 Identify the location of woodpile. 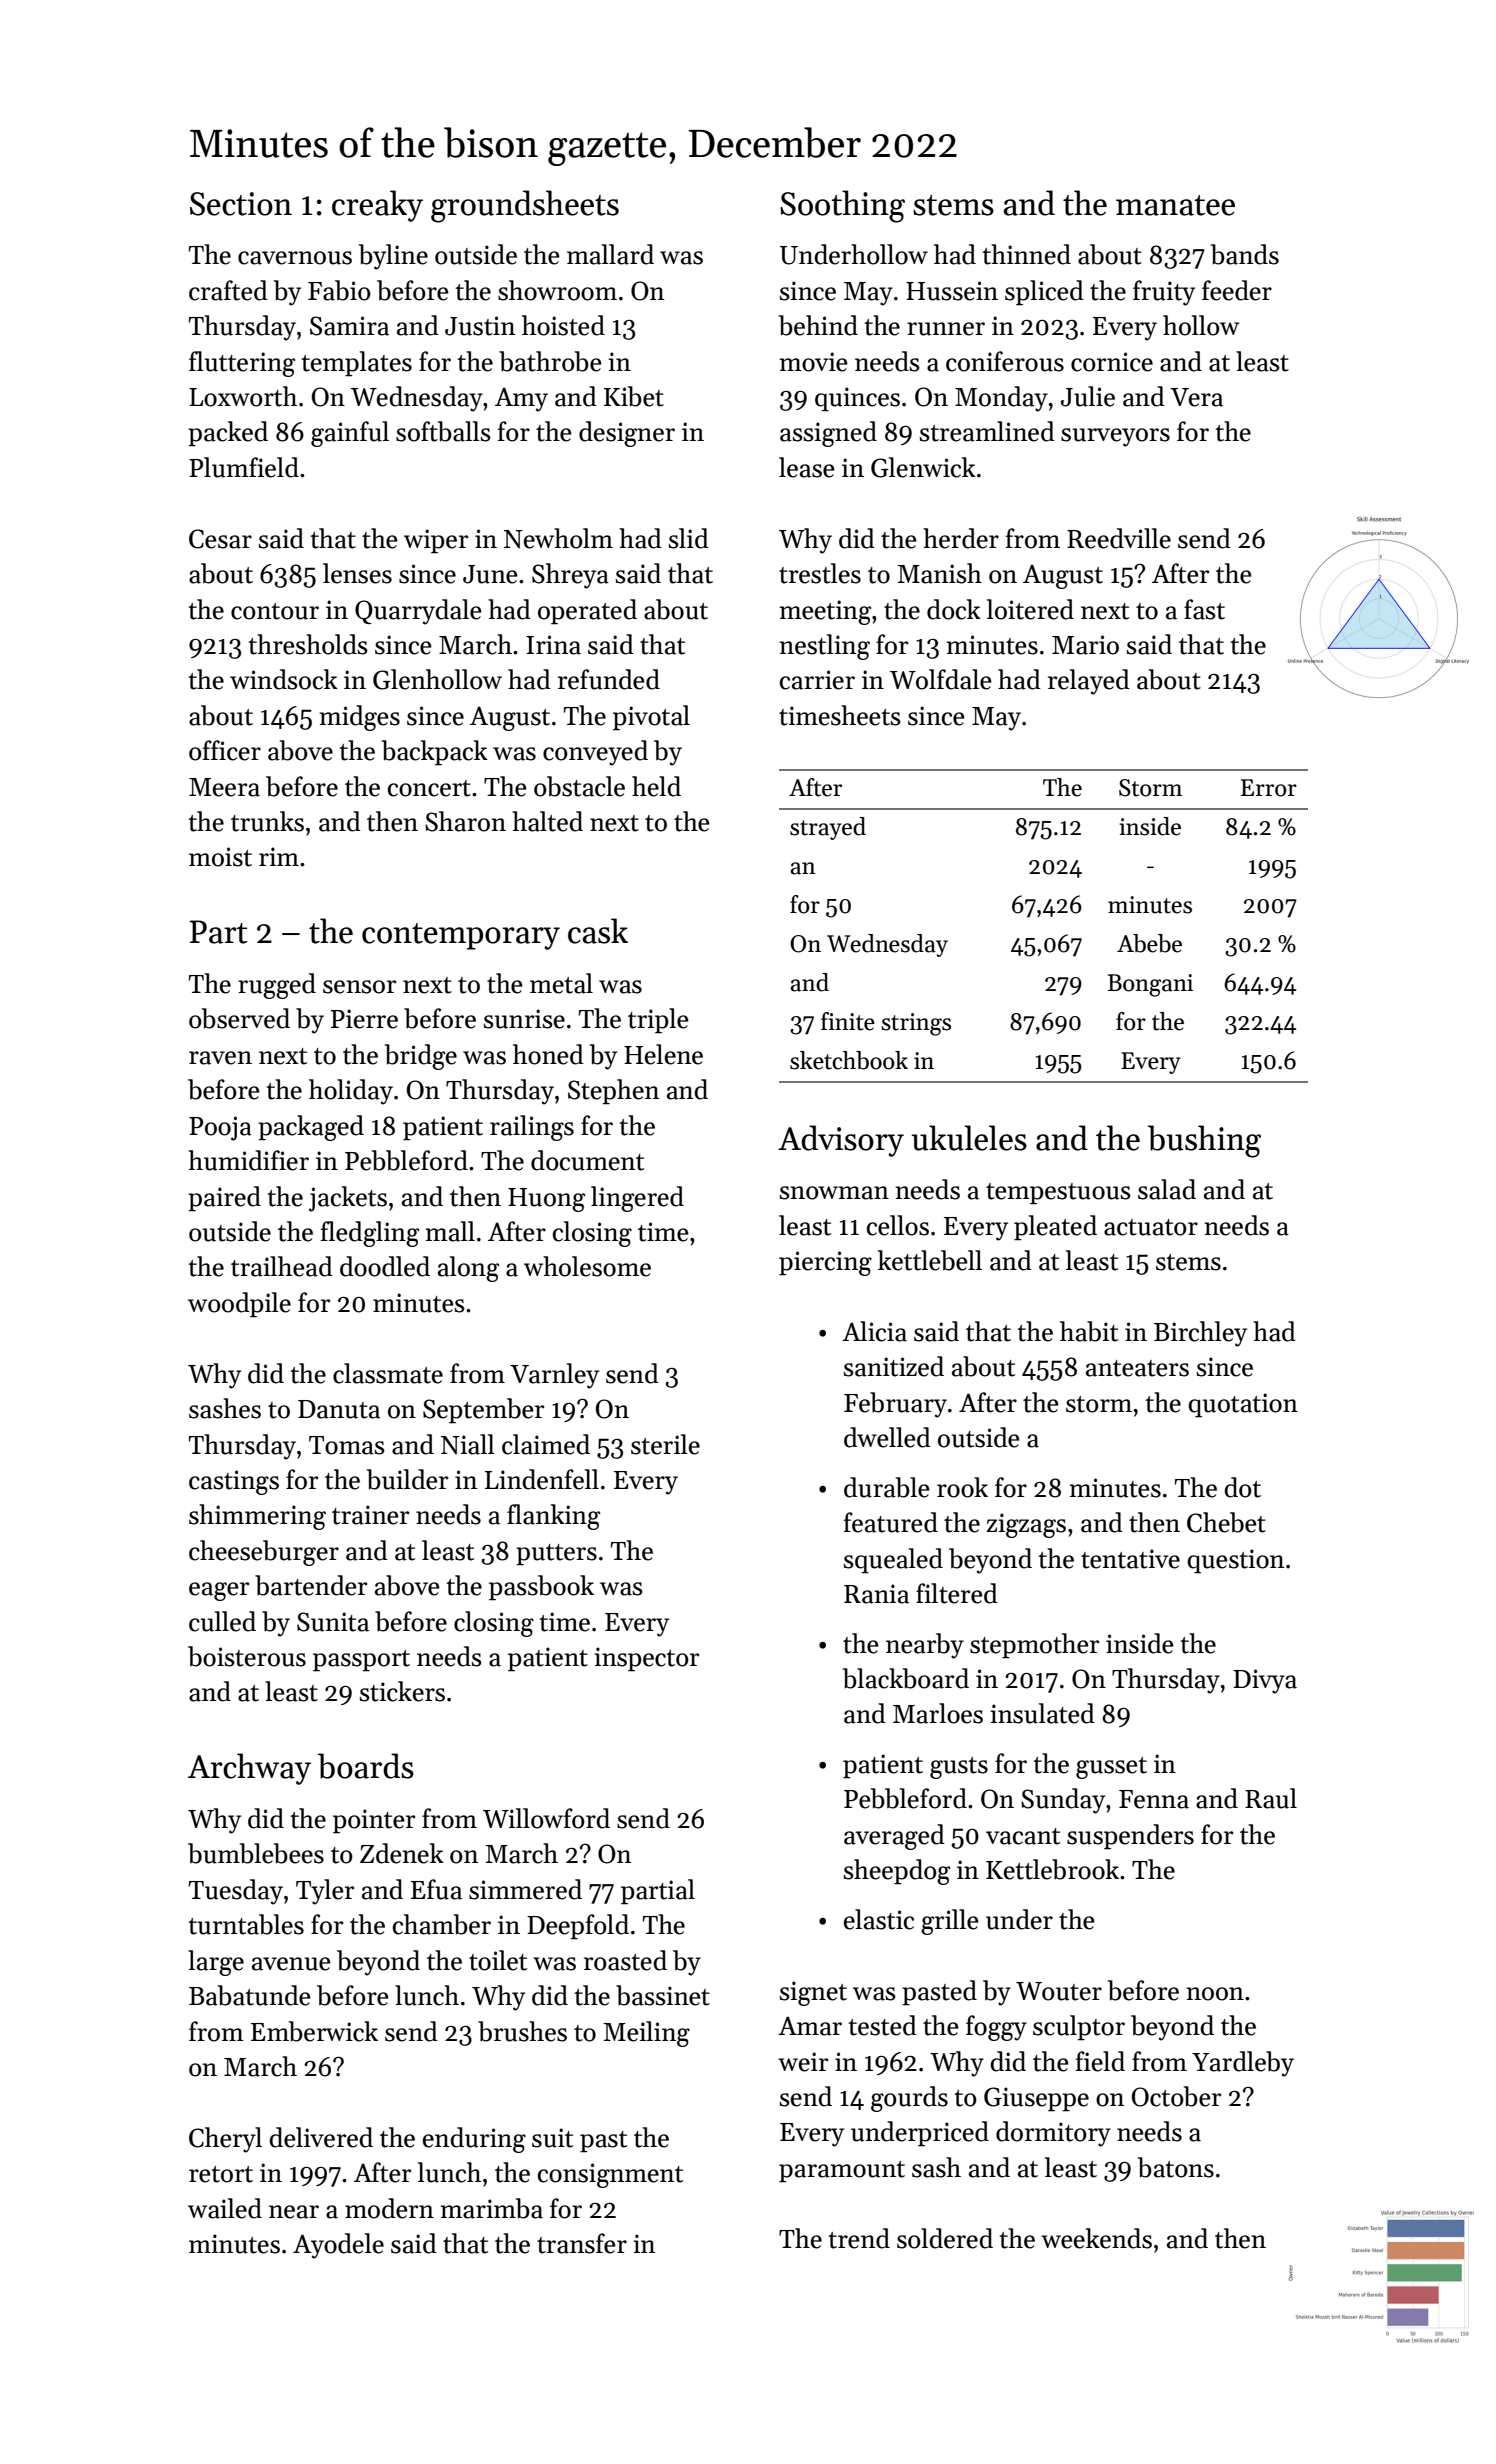
(239, 1305).
